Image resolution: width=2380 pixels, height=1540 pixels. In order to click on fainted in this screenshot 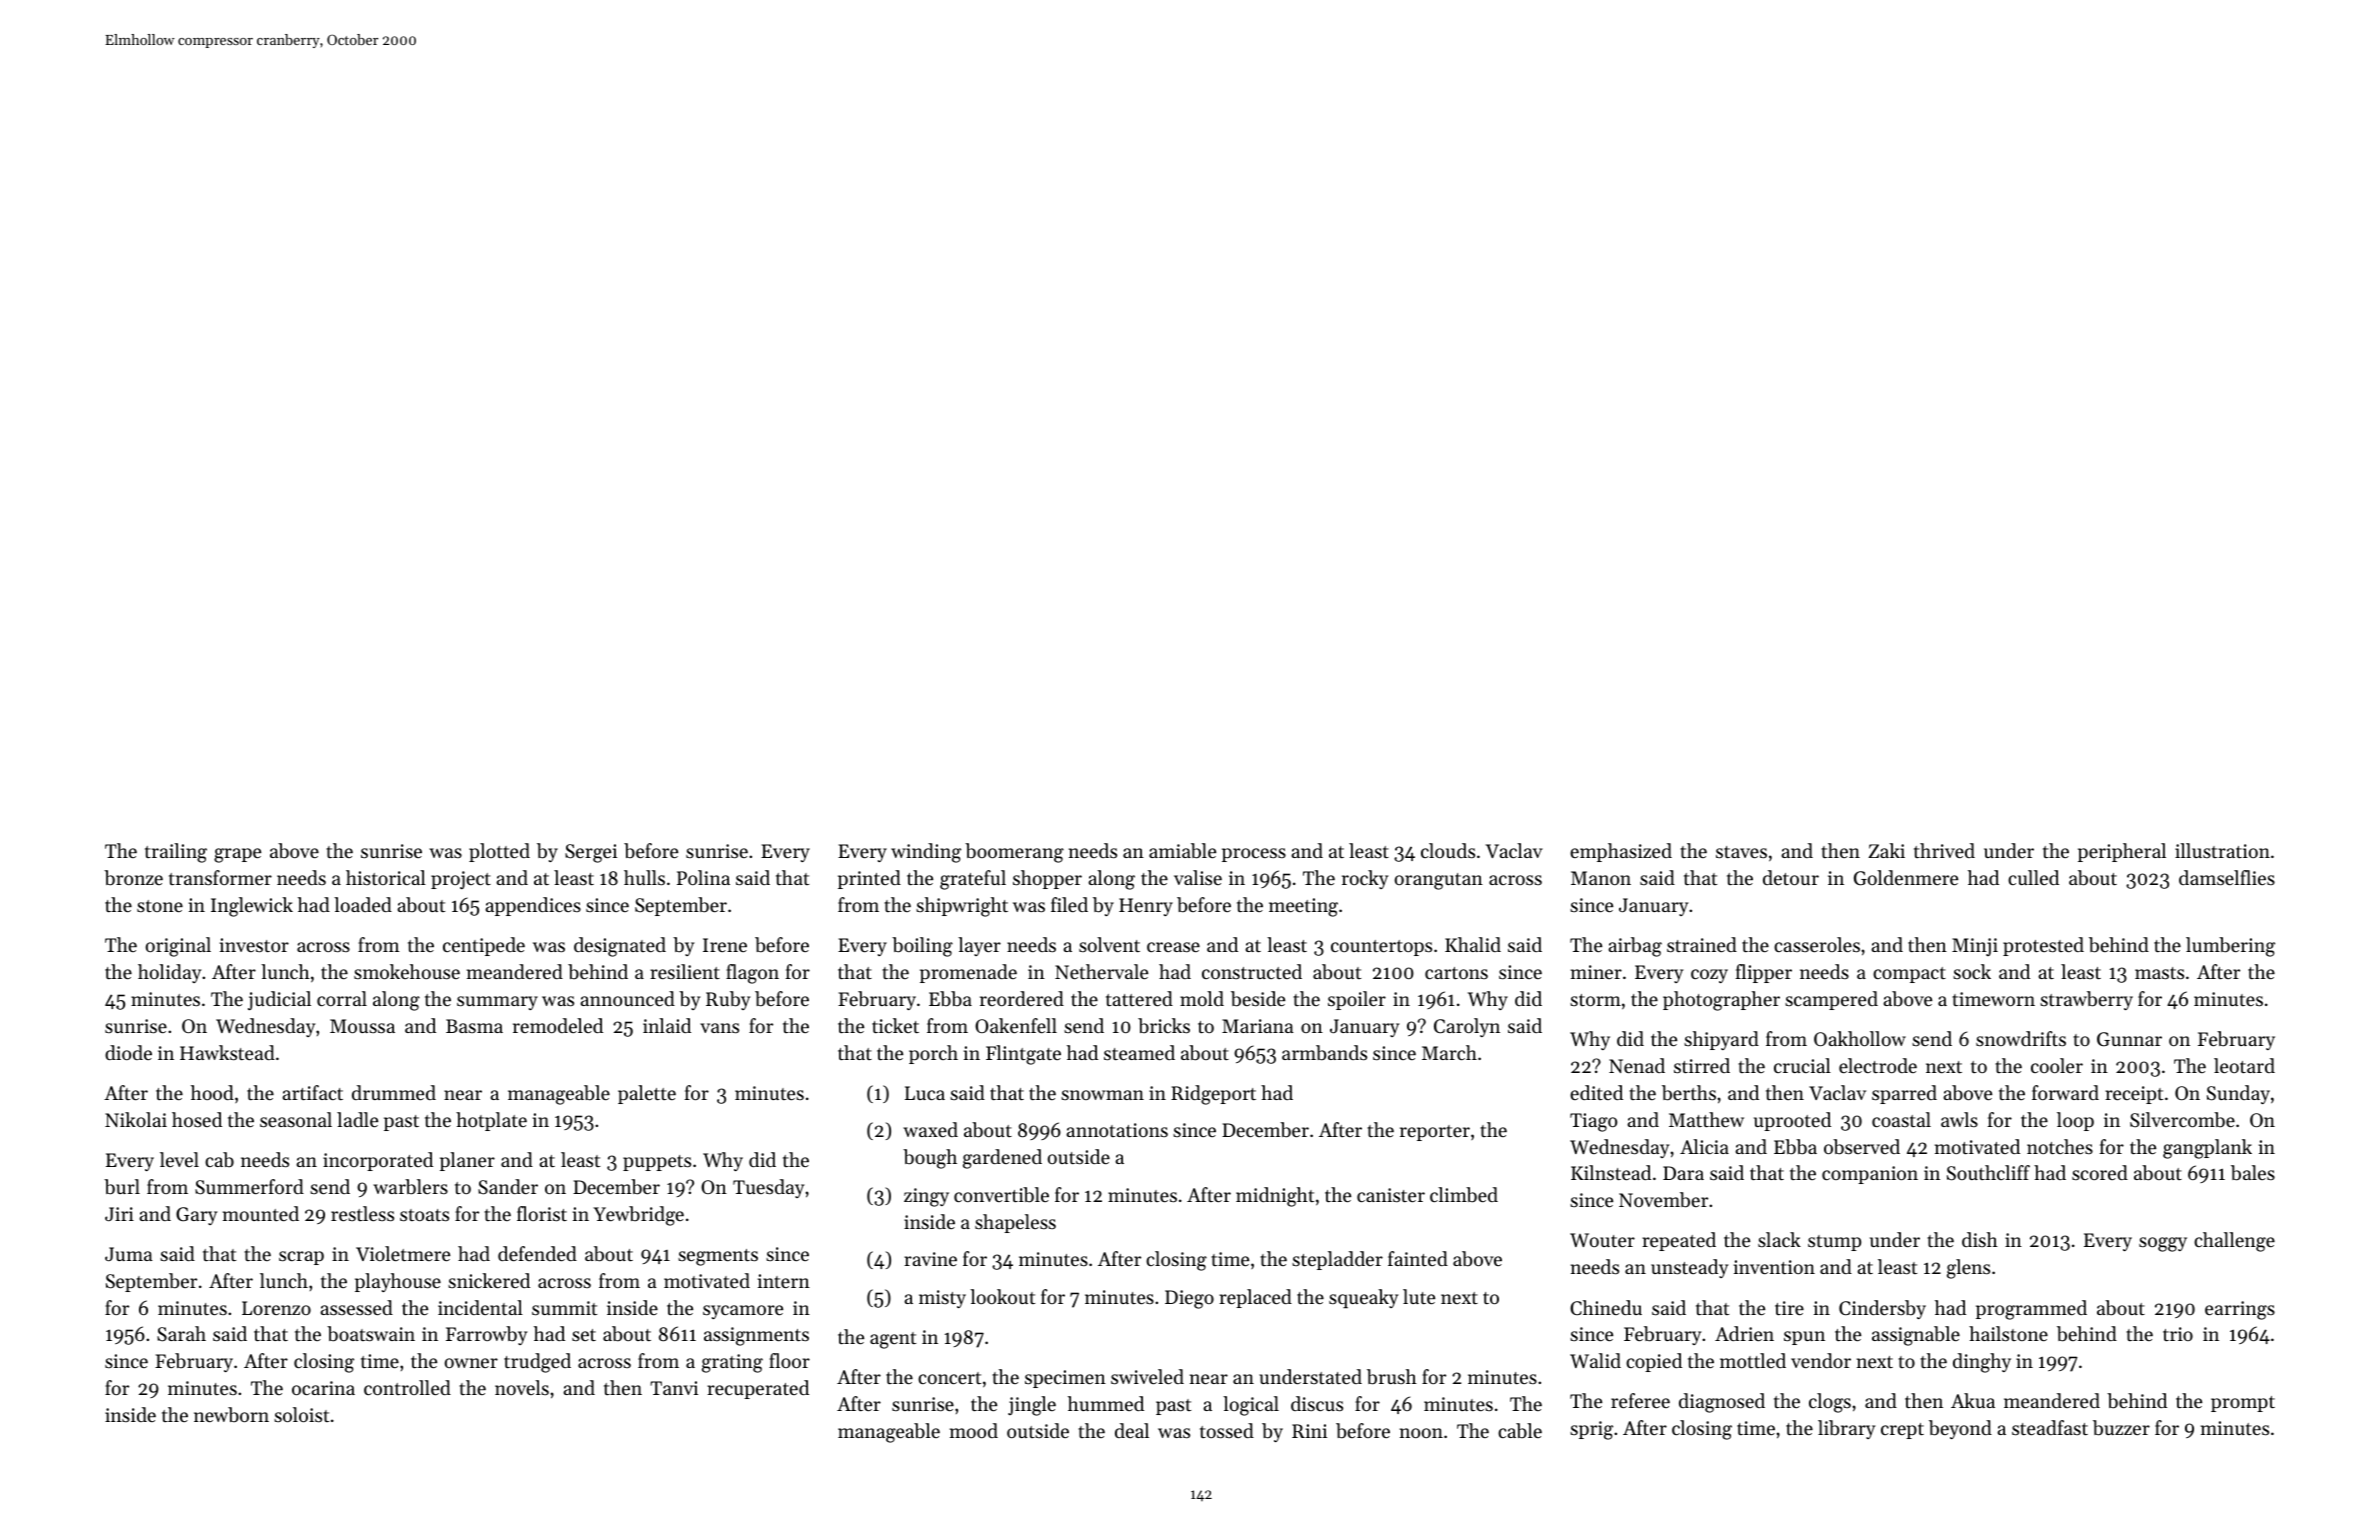, I will do `click(1418, 1258)`.
